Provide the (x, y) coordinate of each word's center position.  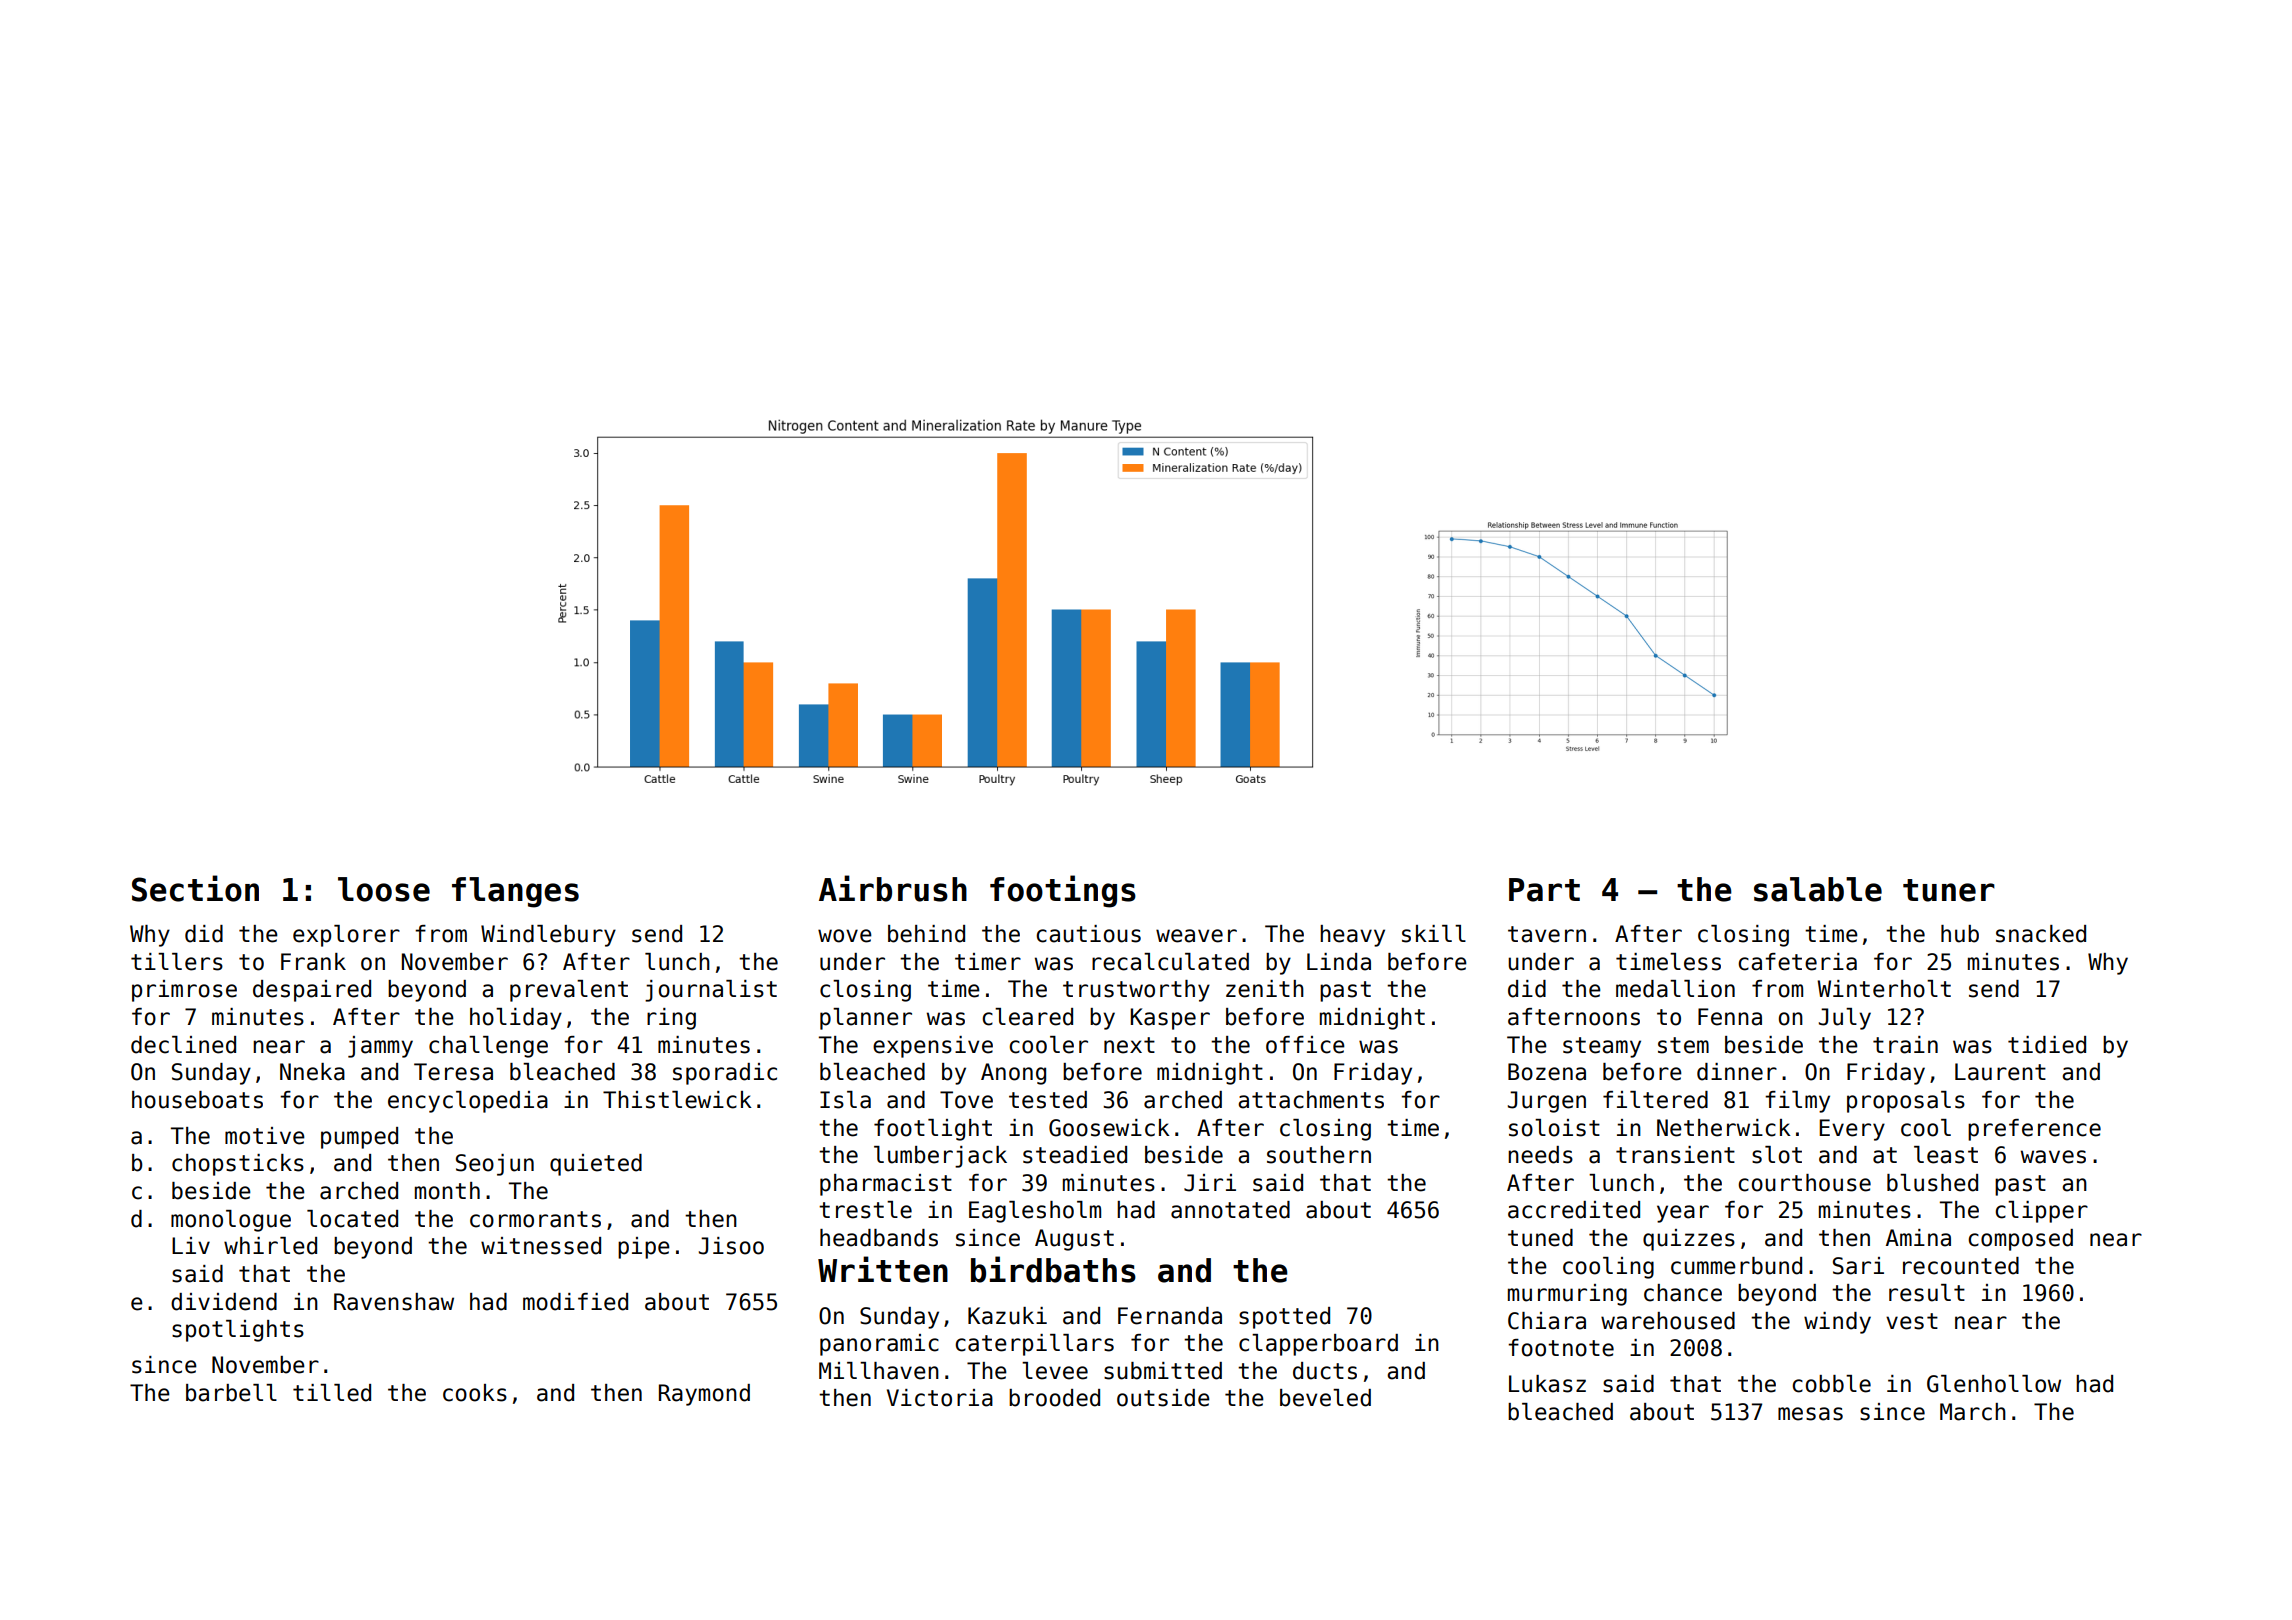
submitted (1163, 1371)
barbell (231, 1393)
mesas (1810, 1414)
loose (384, 889)
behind (926, 934)
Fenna (1730, 1017)
